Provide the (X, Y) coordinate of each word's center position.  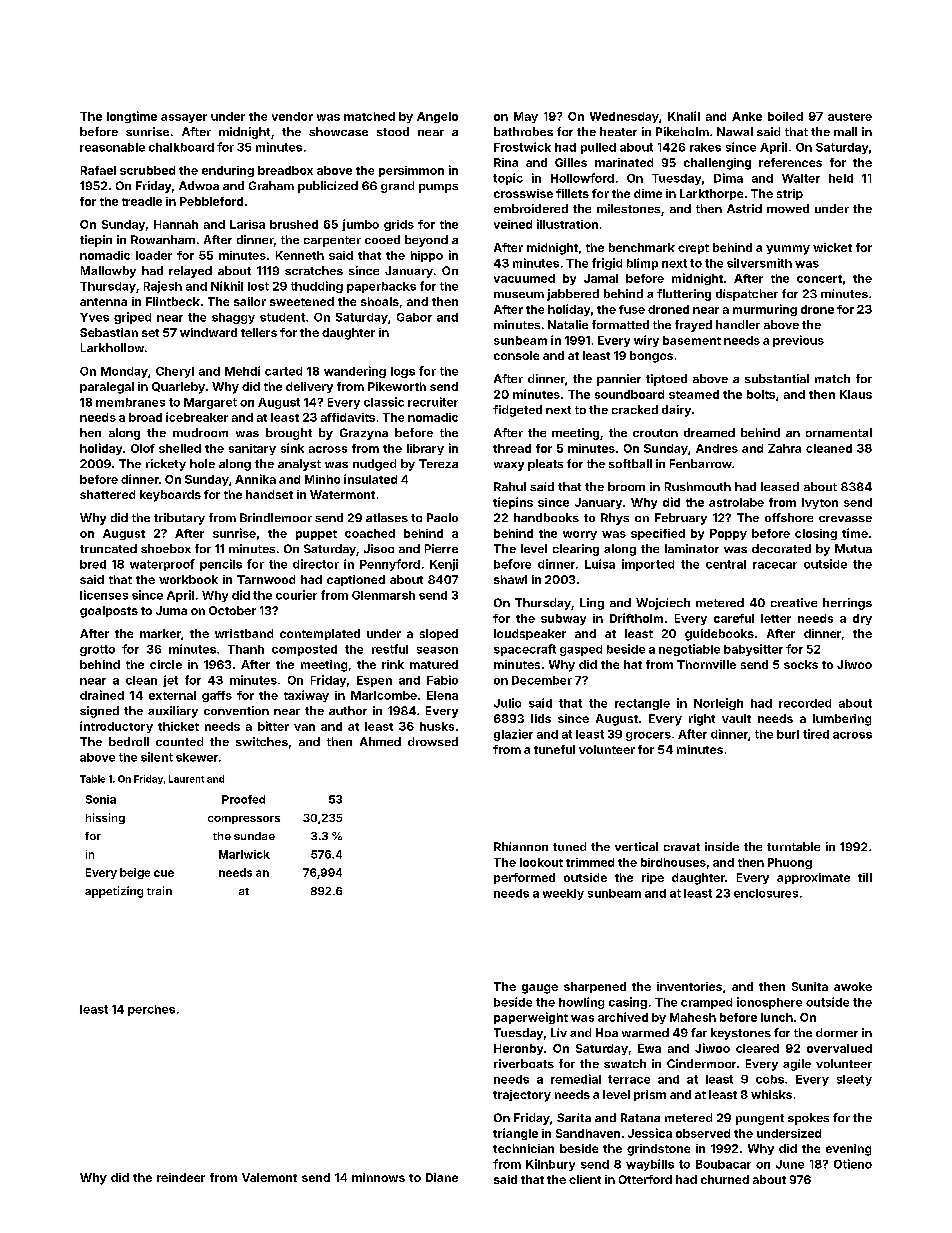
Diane (442, 1177)
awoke (853, 986)
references (790, 162)
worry (580, 535)
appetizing (114, 892)
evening (848, 1150)
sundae (254, 836)
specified (658, 534)
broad (145, 417)
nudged (374, 465)
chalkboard (181, 147)
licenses (104, 595)
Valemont (269, 1177)
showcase (338, 131)
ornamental (839, 432)
